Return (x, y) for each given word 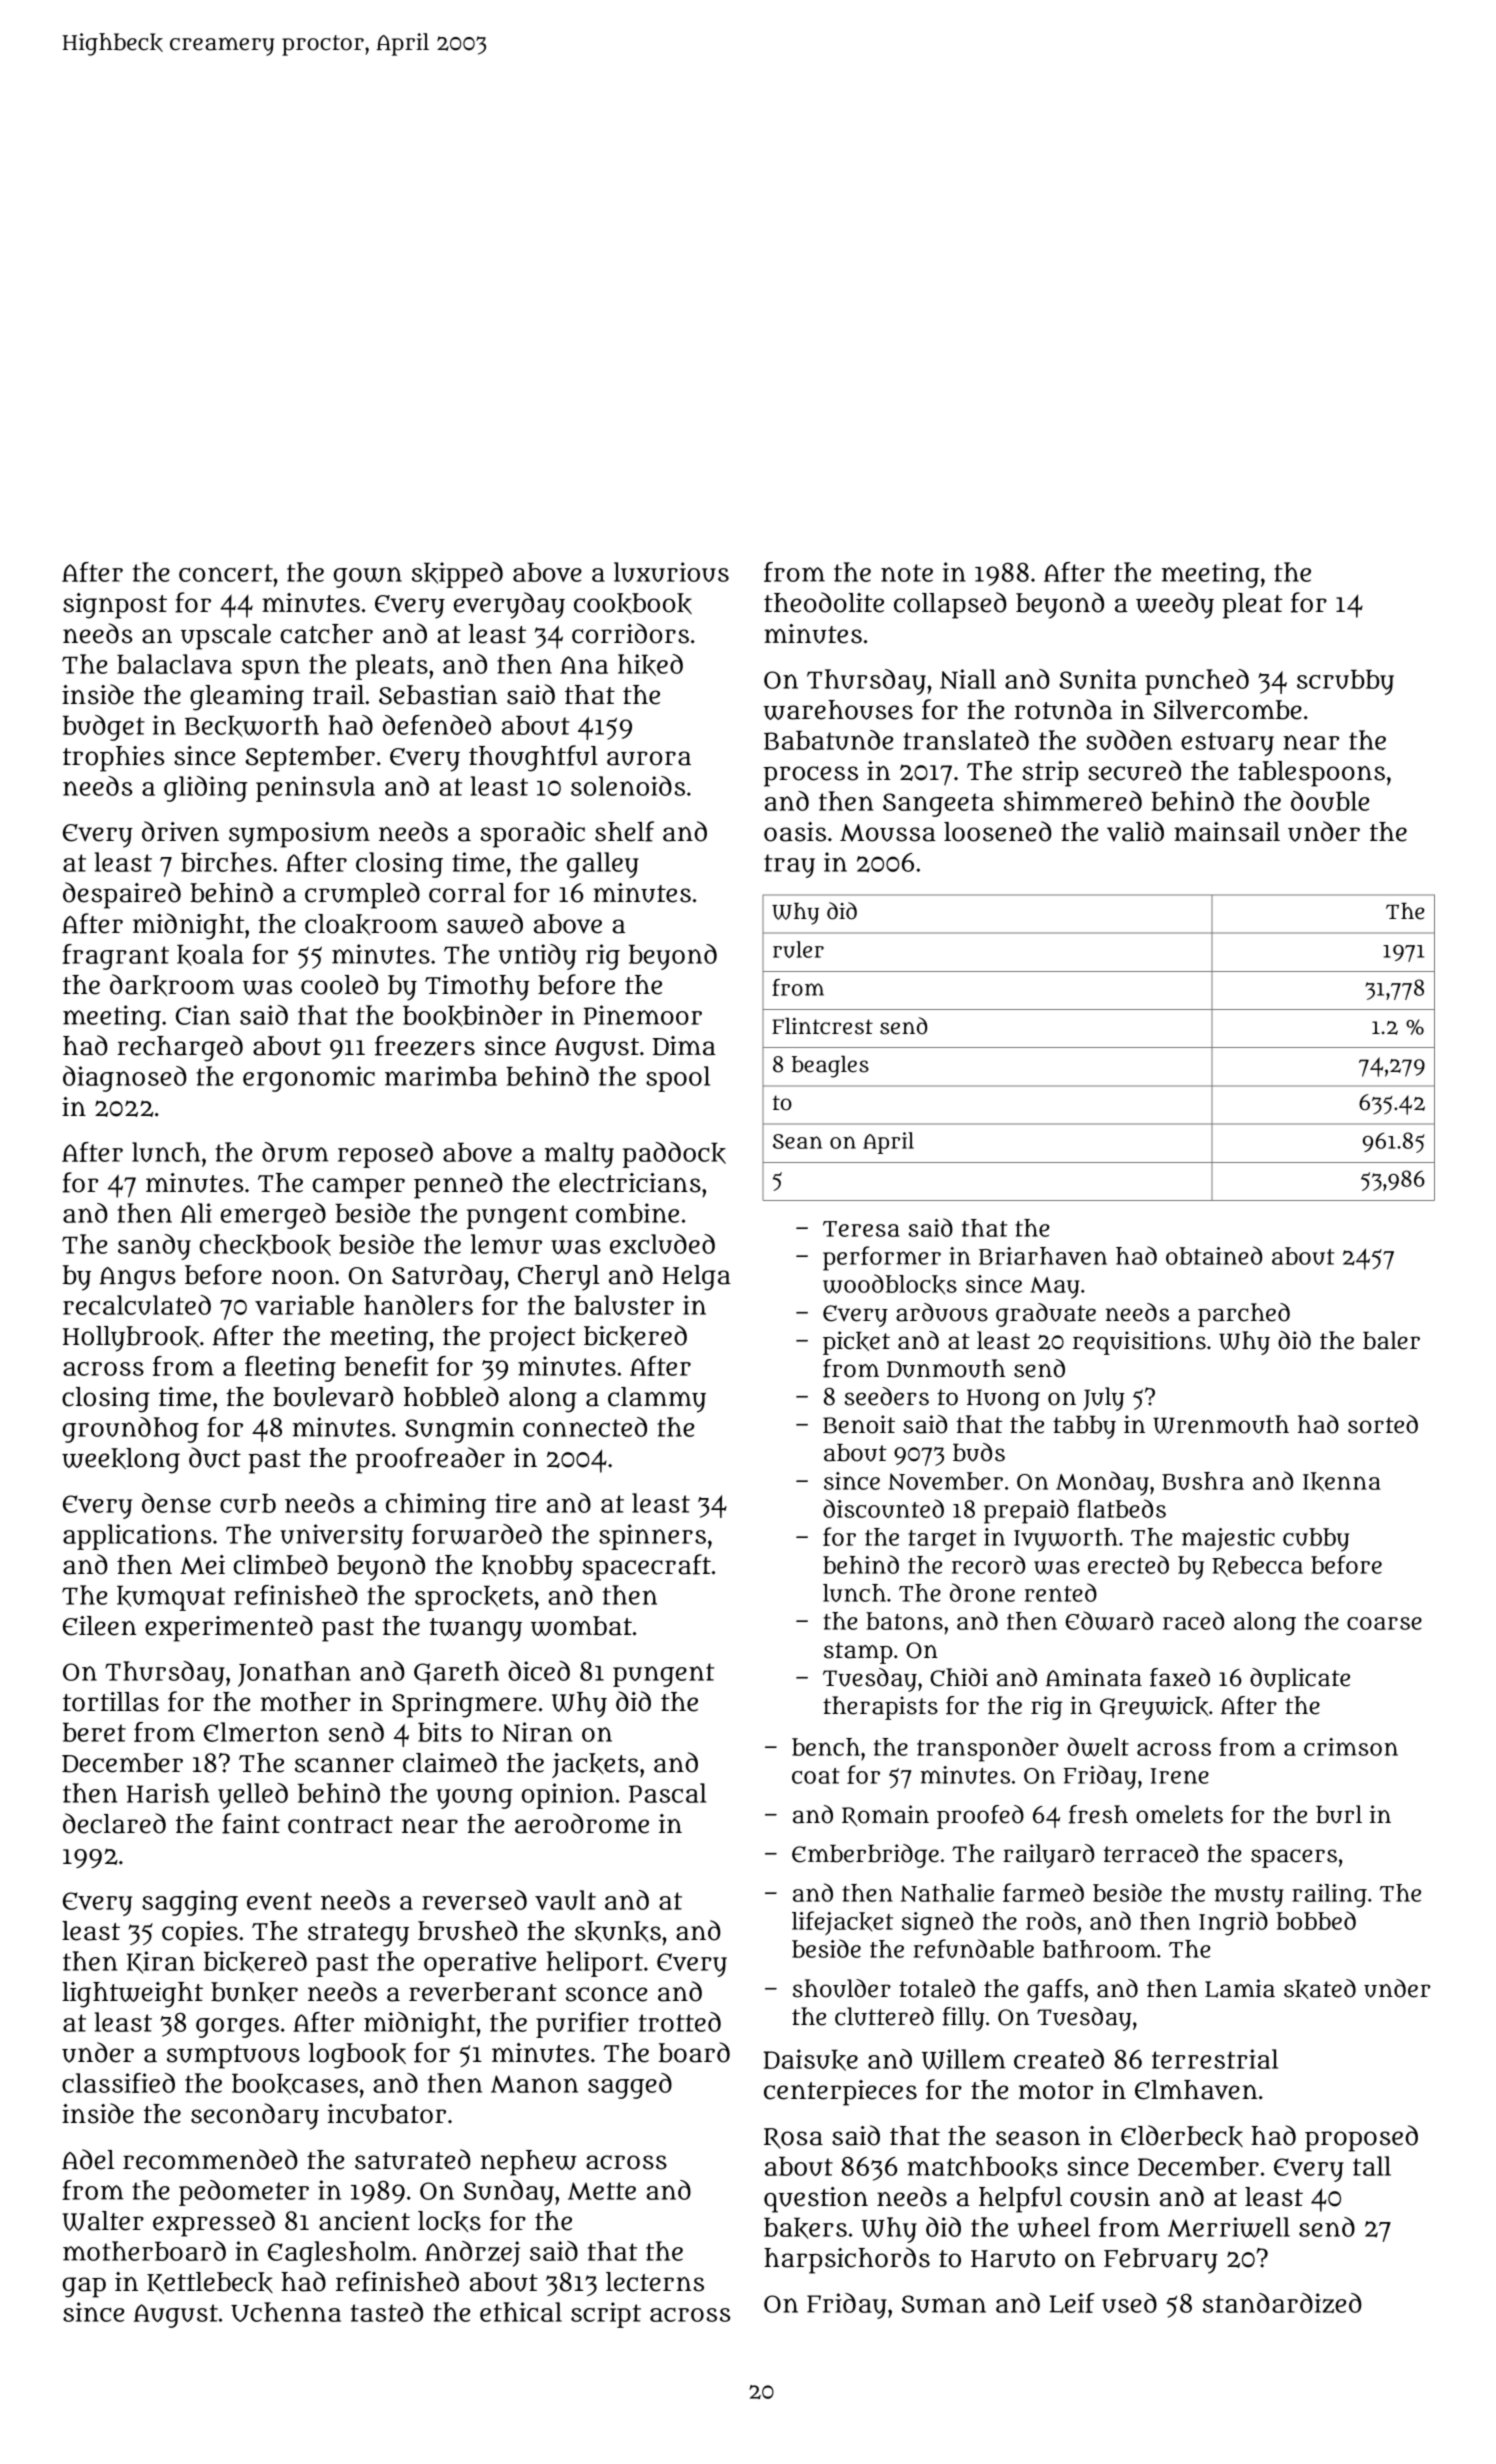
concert (226, 573)
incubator (387, 2114)
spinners (652, 1537)
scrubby (1345, 682)
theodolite (824, 602)
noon (303, 1277)
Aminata (1094, 1677)
